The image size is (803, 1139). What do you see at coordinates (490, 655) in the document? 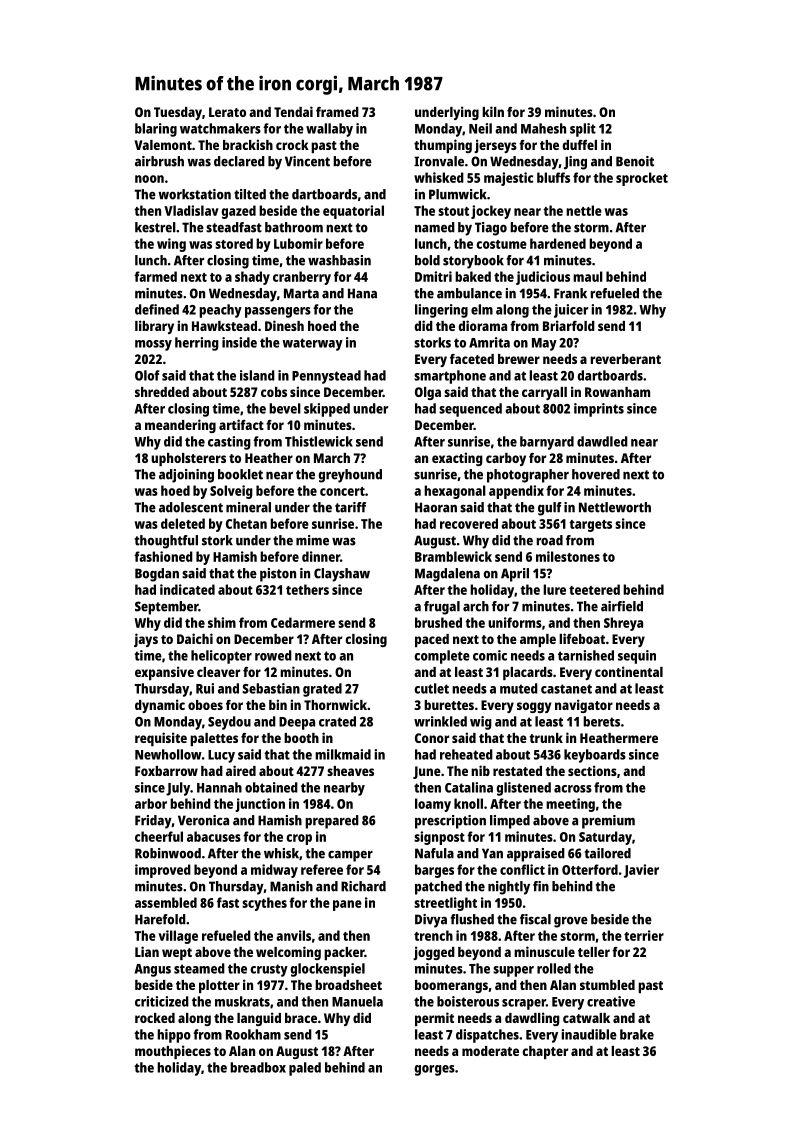
I see `comic` at bounding box center [490, 655].
